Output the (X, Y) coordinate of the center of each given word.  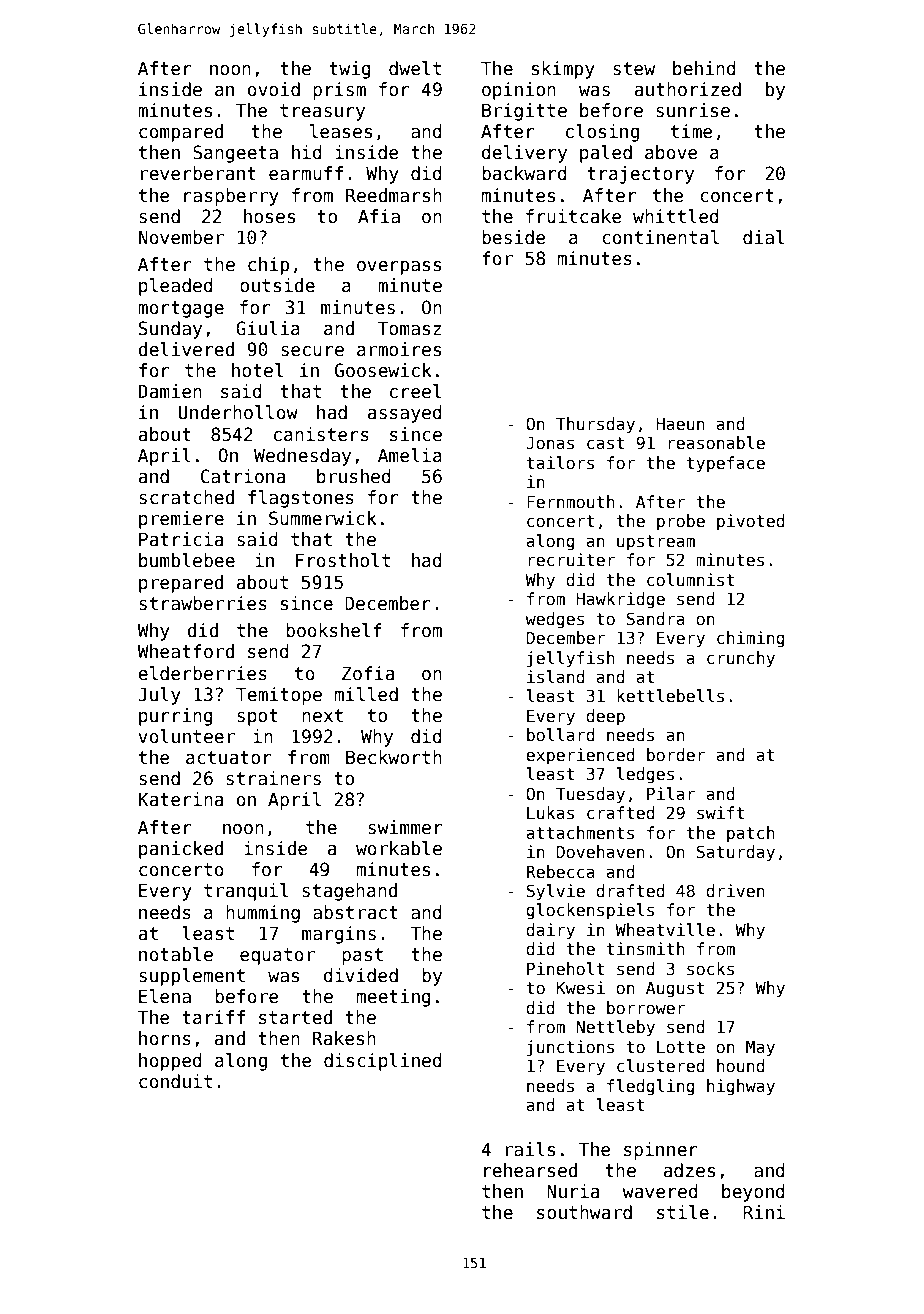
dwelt (415, 68)
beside (513, 237)
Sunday (170, 330)
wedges (554, 620)
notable (176, 954)
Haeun (680, 424)
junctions (570, 1048)
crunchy (741, 659)
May (760, 1049)
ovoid (274, 89)
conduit (175, 1081)
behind (704, 68)
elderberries (202, 673)
